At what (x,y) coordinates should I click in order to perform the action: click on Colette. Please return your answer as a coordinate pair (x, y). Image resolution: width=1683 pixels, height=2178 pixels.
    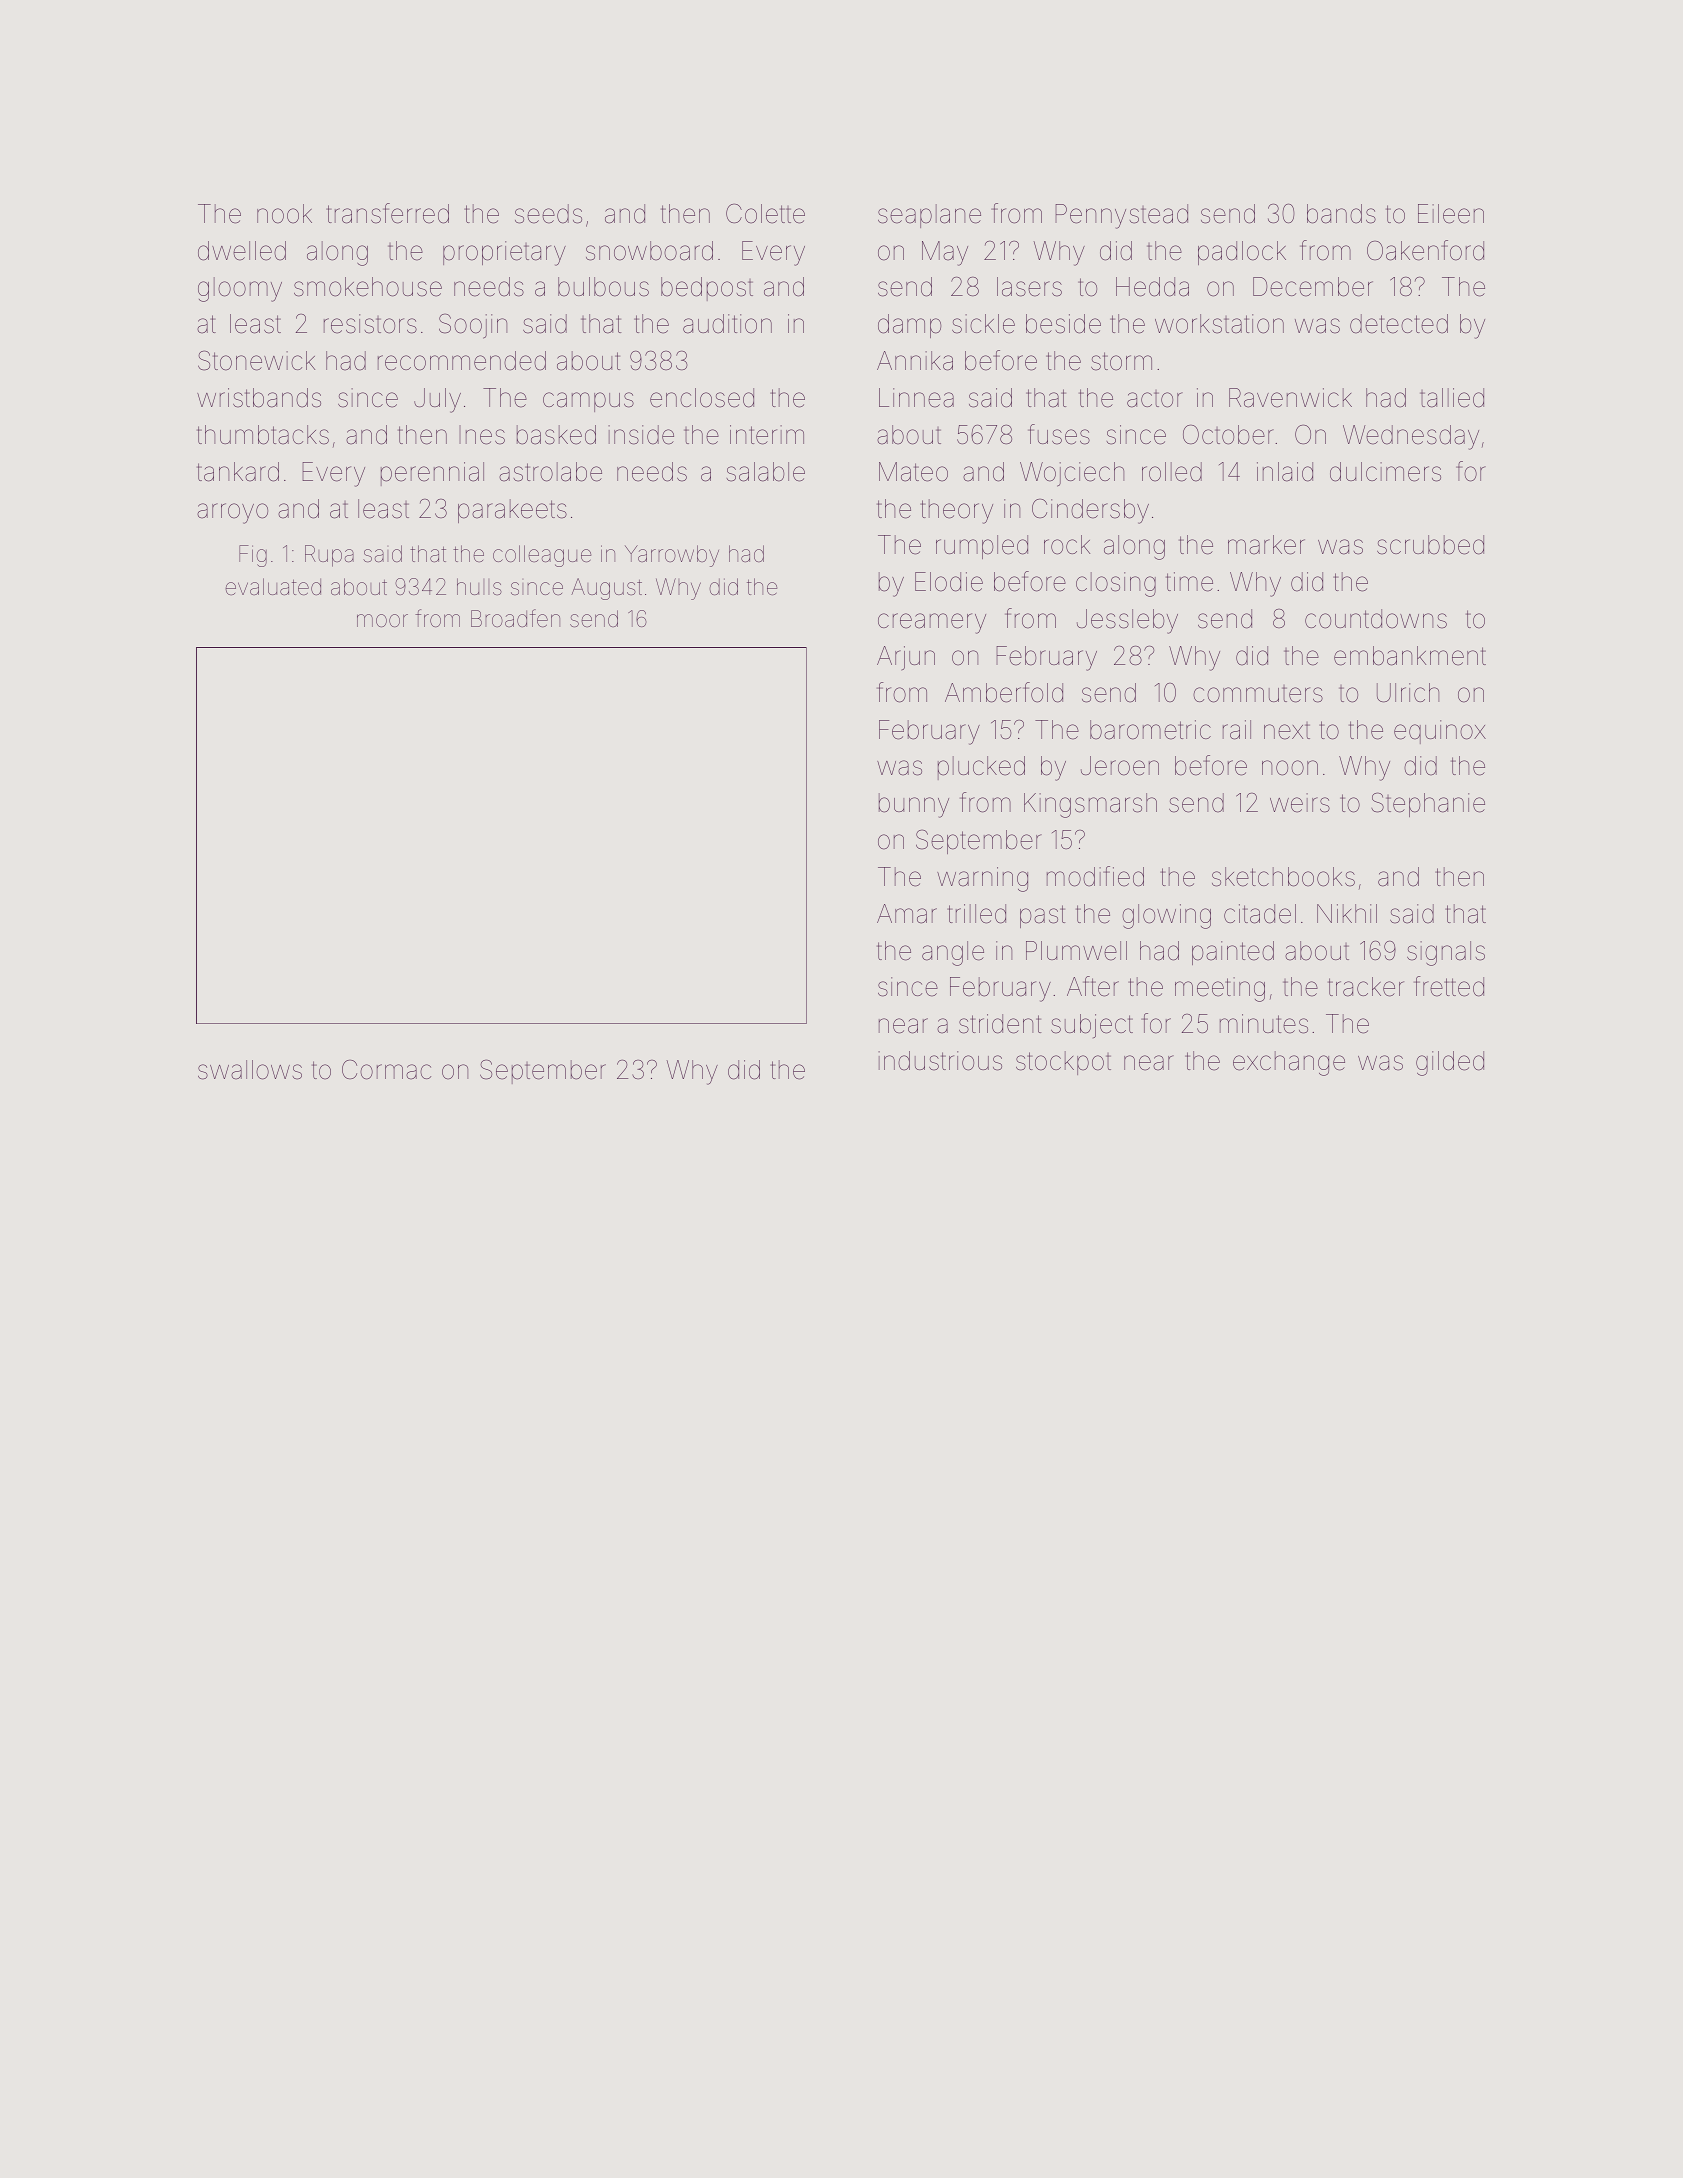
    Looking at the image, I should click on (765, 213).
